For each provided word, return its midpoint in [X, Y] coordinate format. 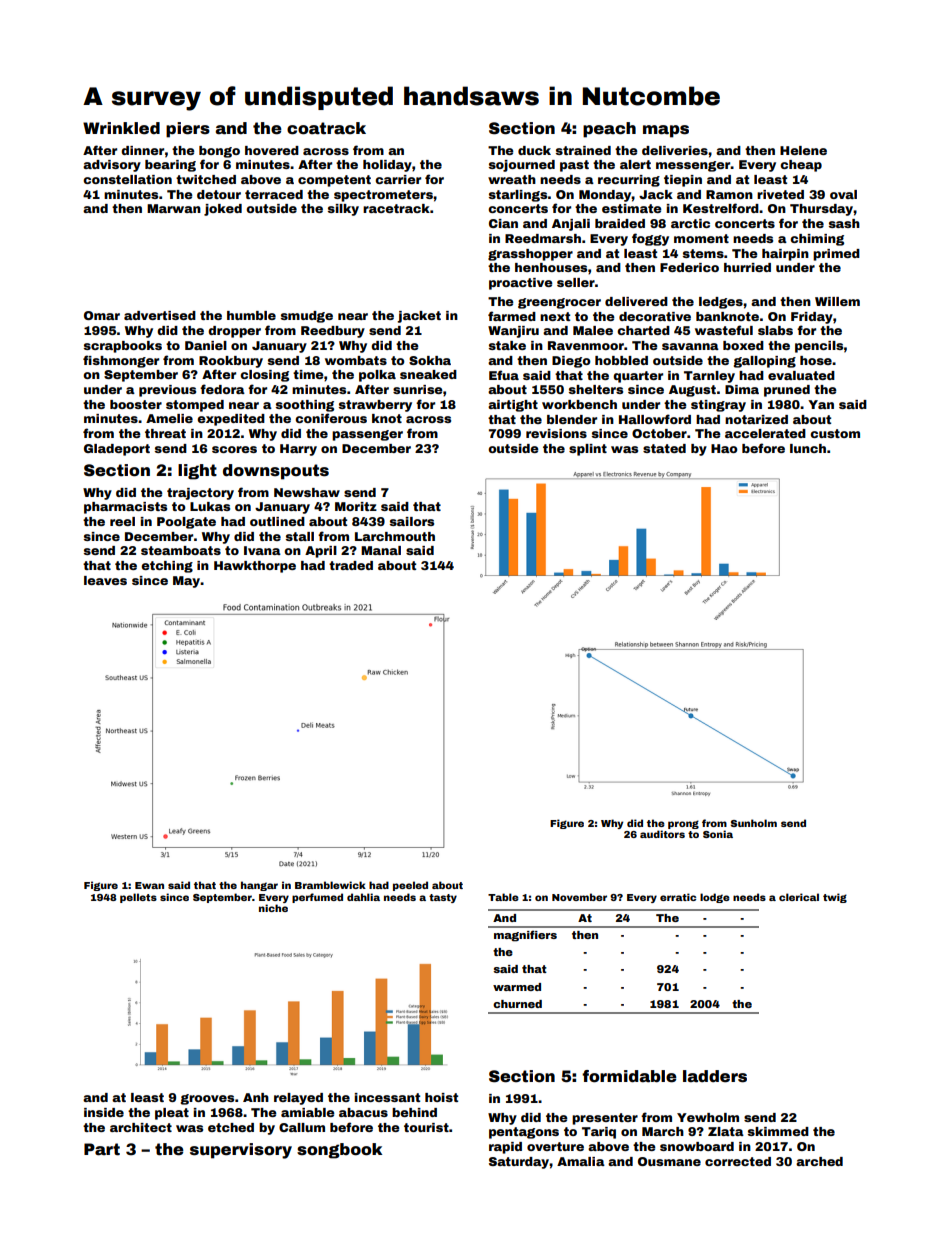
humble [251, 315]
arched [819, 1161]
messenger [693, 166]
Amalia [581, 1161]
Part [102, 1149]
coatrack [326, 128]
